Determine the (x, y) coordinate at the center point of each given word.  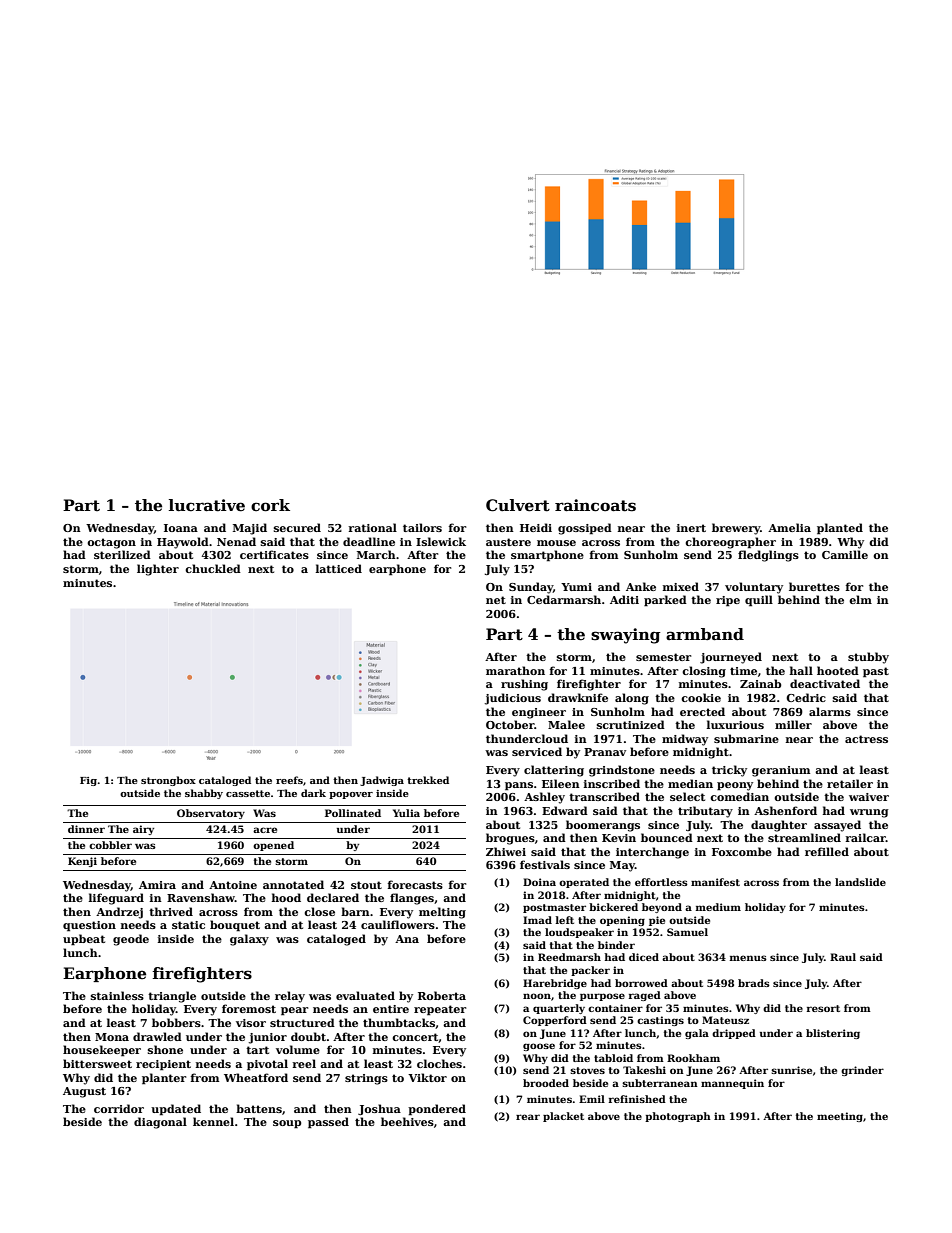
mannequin (732, 1084)
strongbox (168, 781)
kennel (213, 1121)
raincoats (595, 505)
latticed (339, 568)
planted (840, 529)
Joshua (379, 1109)
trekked (428, 780)
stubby (868, 658)
